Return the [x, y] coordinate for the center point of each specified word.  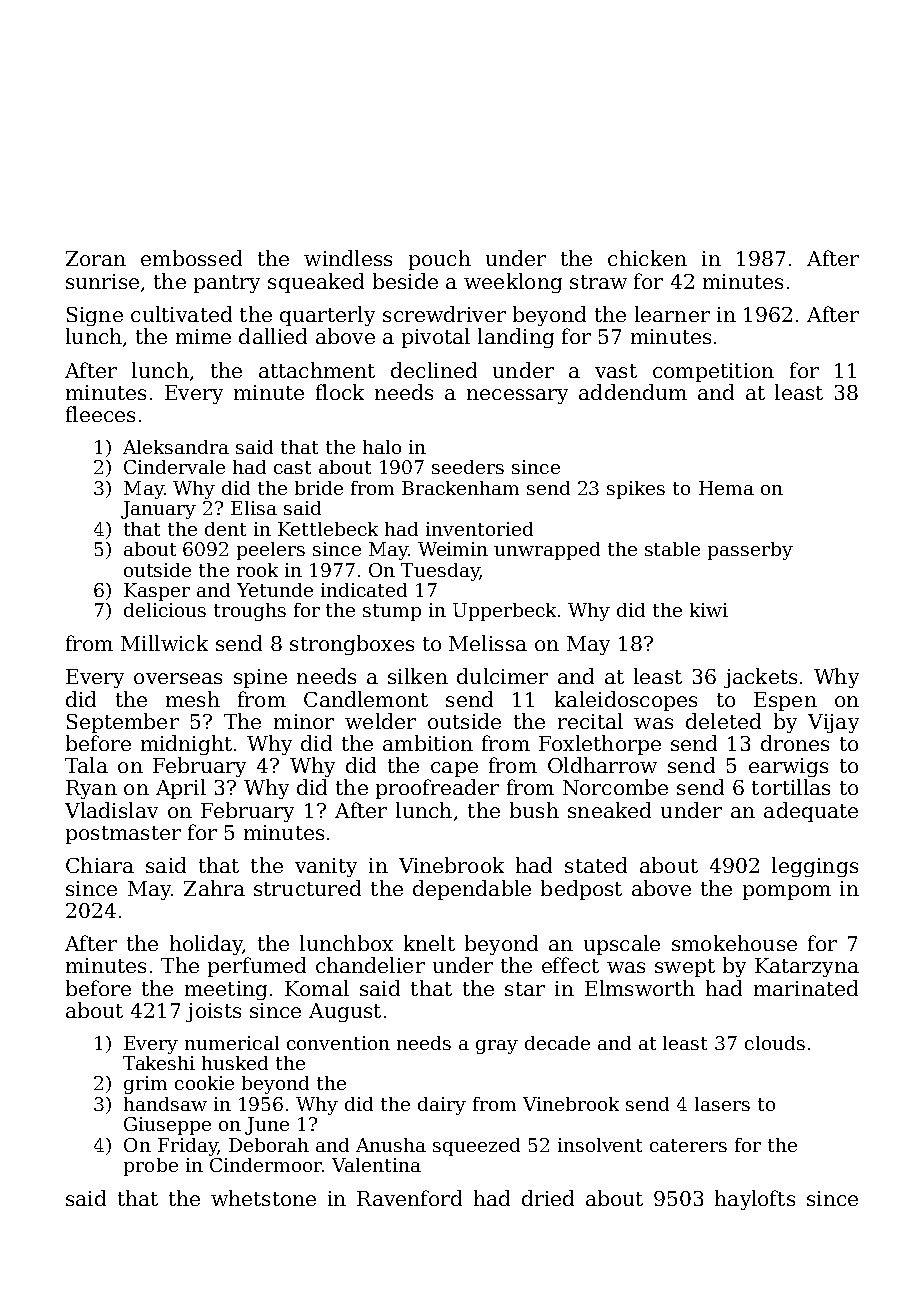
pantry [227, 284]
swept [685, 968]
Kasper [157, 592]
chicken [647, 258]
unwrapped [547, 551]
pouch [440, 260]
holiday [206, 945]
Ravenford [409, 1198]
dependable [472, 890]
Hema [726, 488]
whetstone [263, 1198]
